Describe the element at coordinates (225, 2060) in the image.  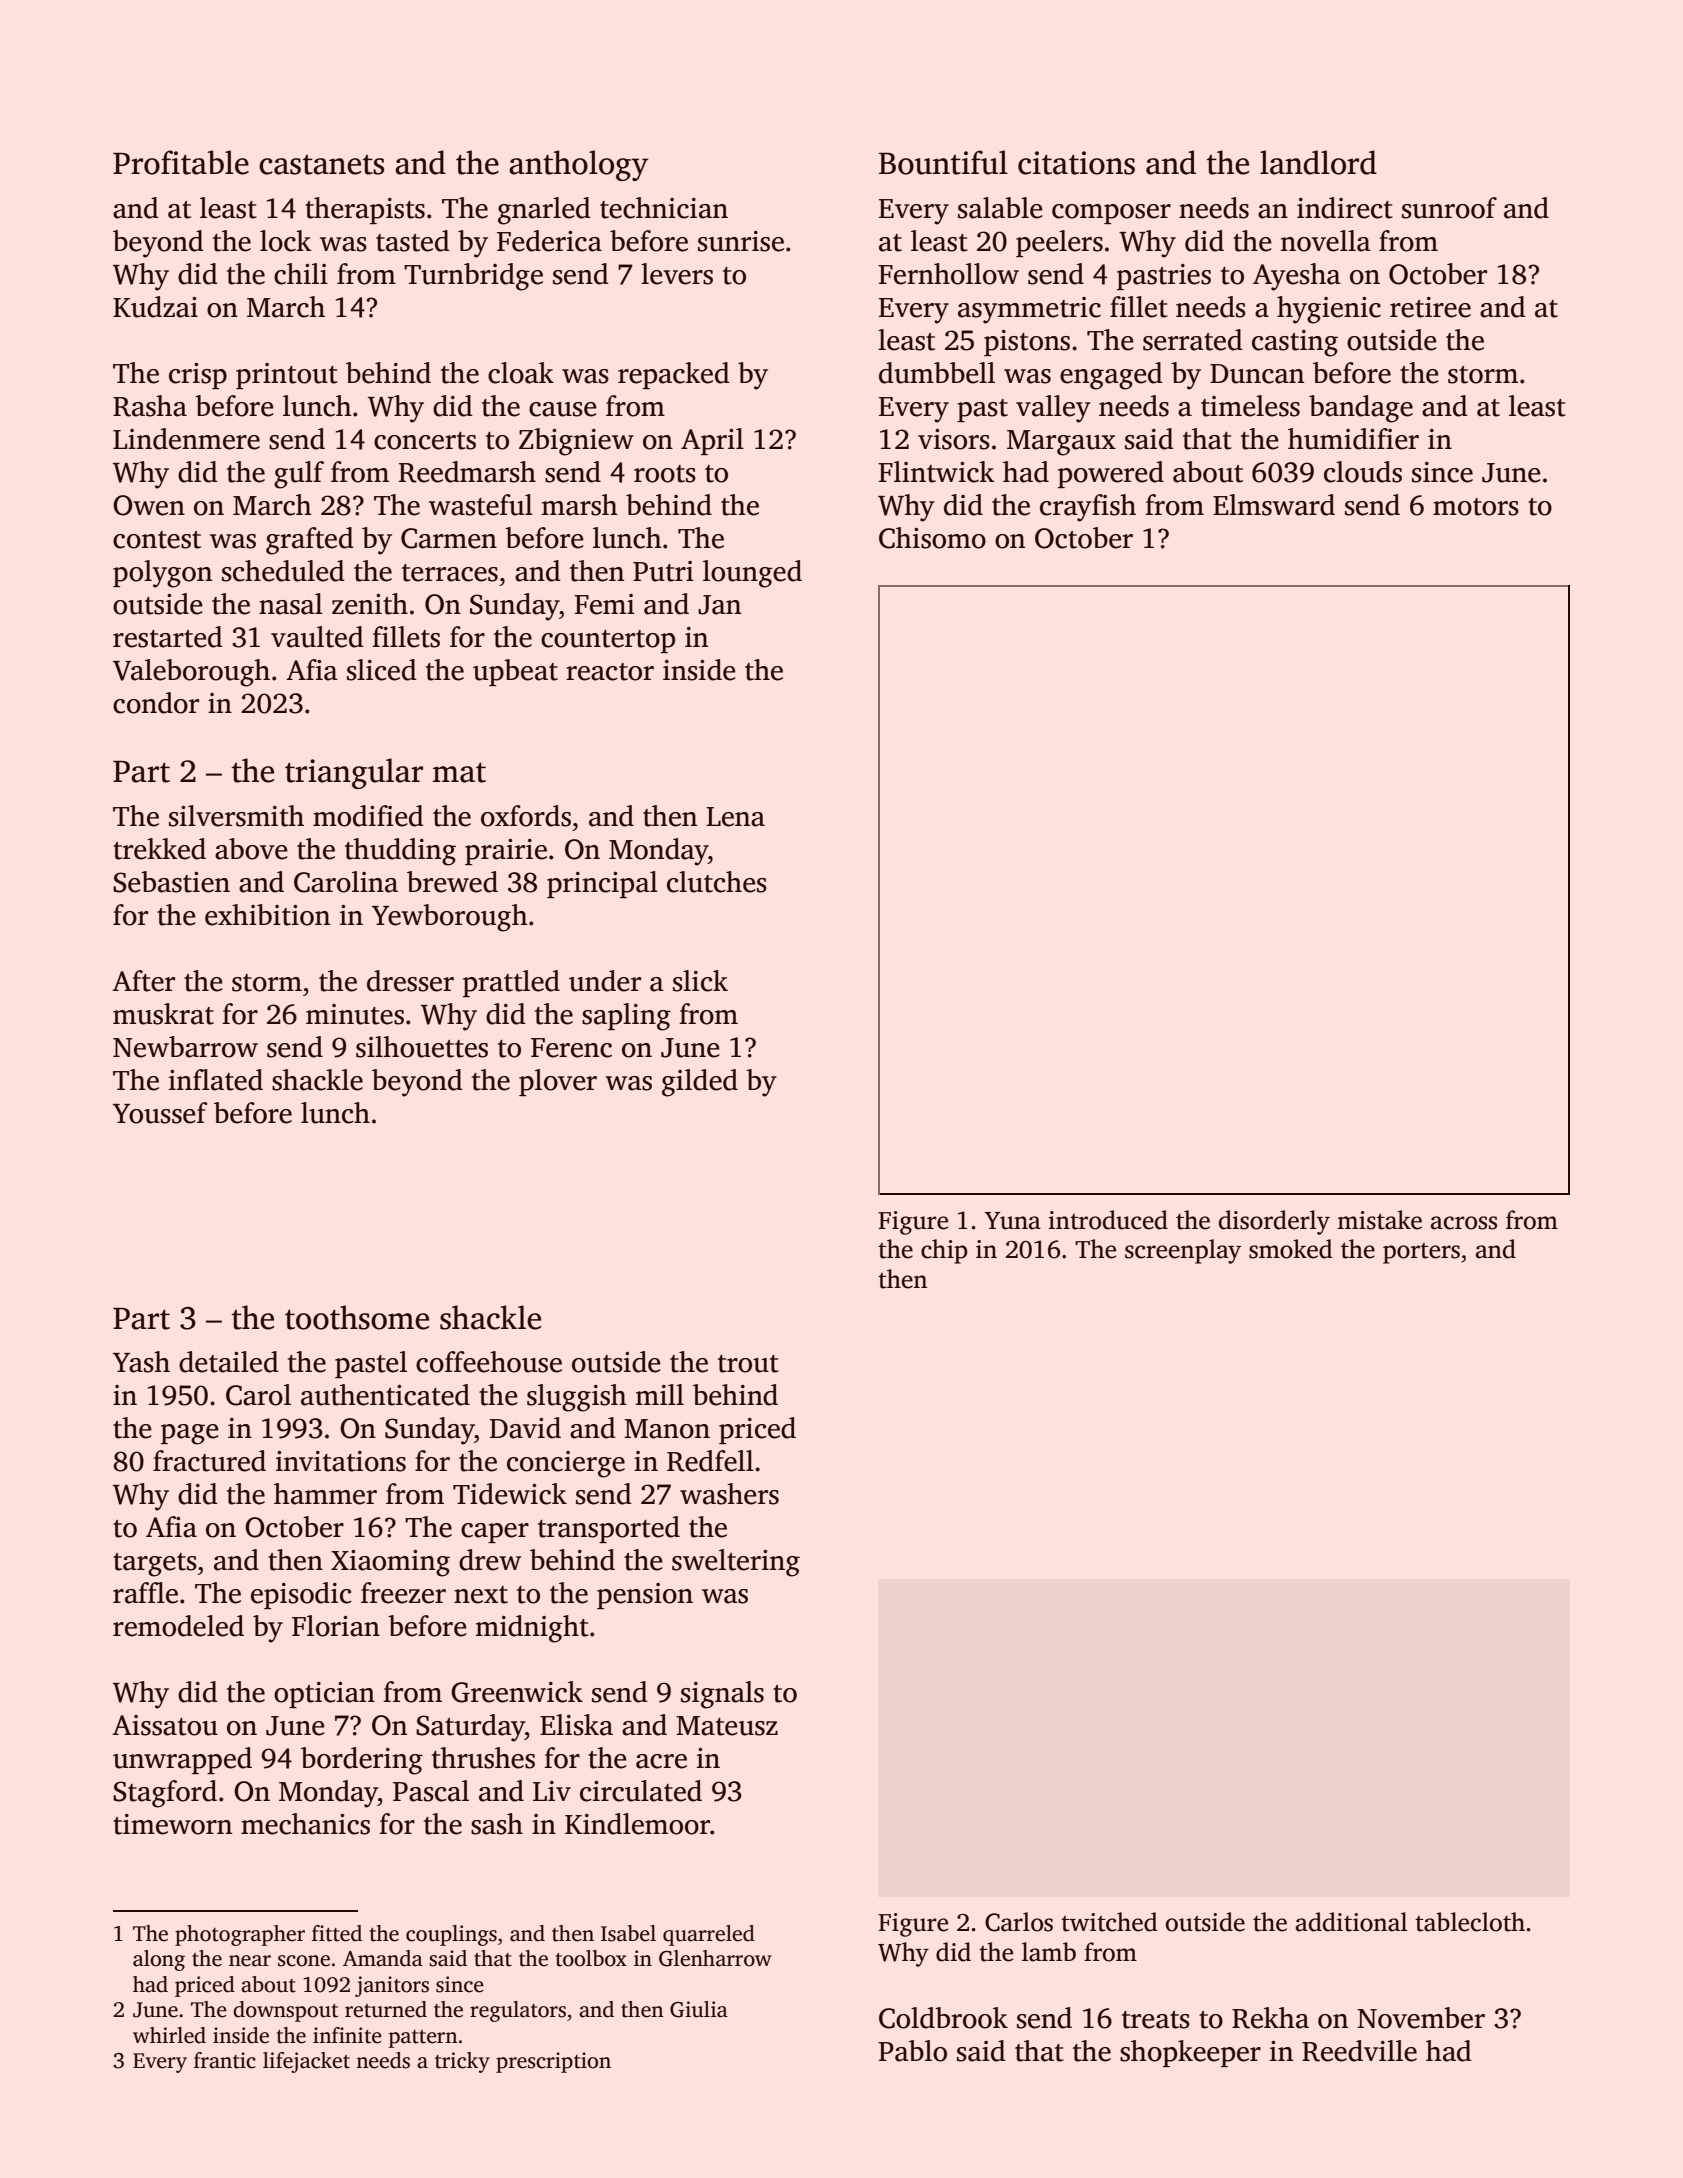
I see `frantic` at that location.
